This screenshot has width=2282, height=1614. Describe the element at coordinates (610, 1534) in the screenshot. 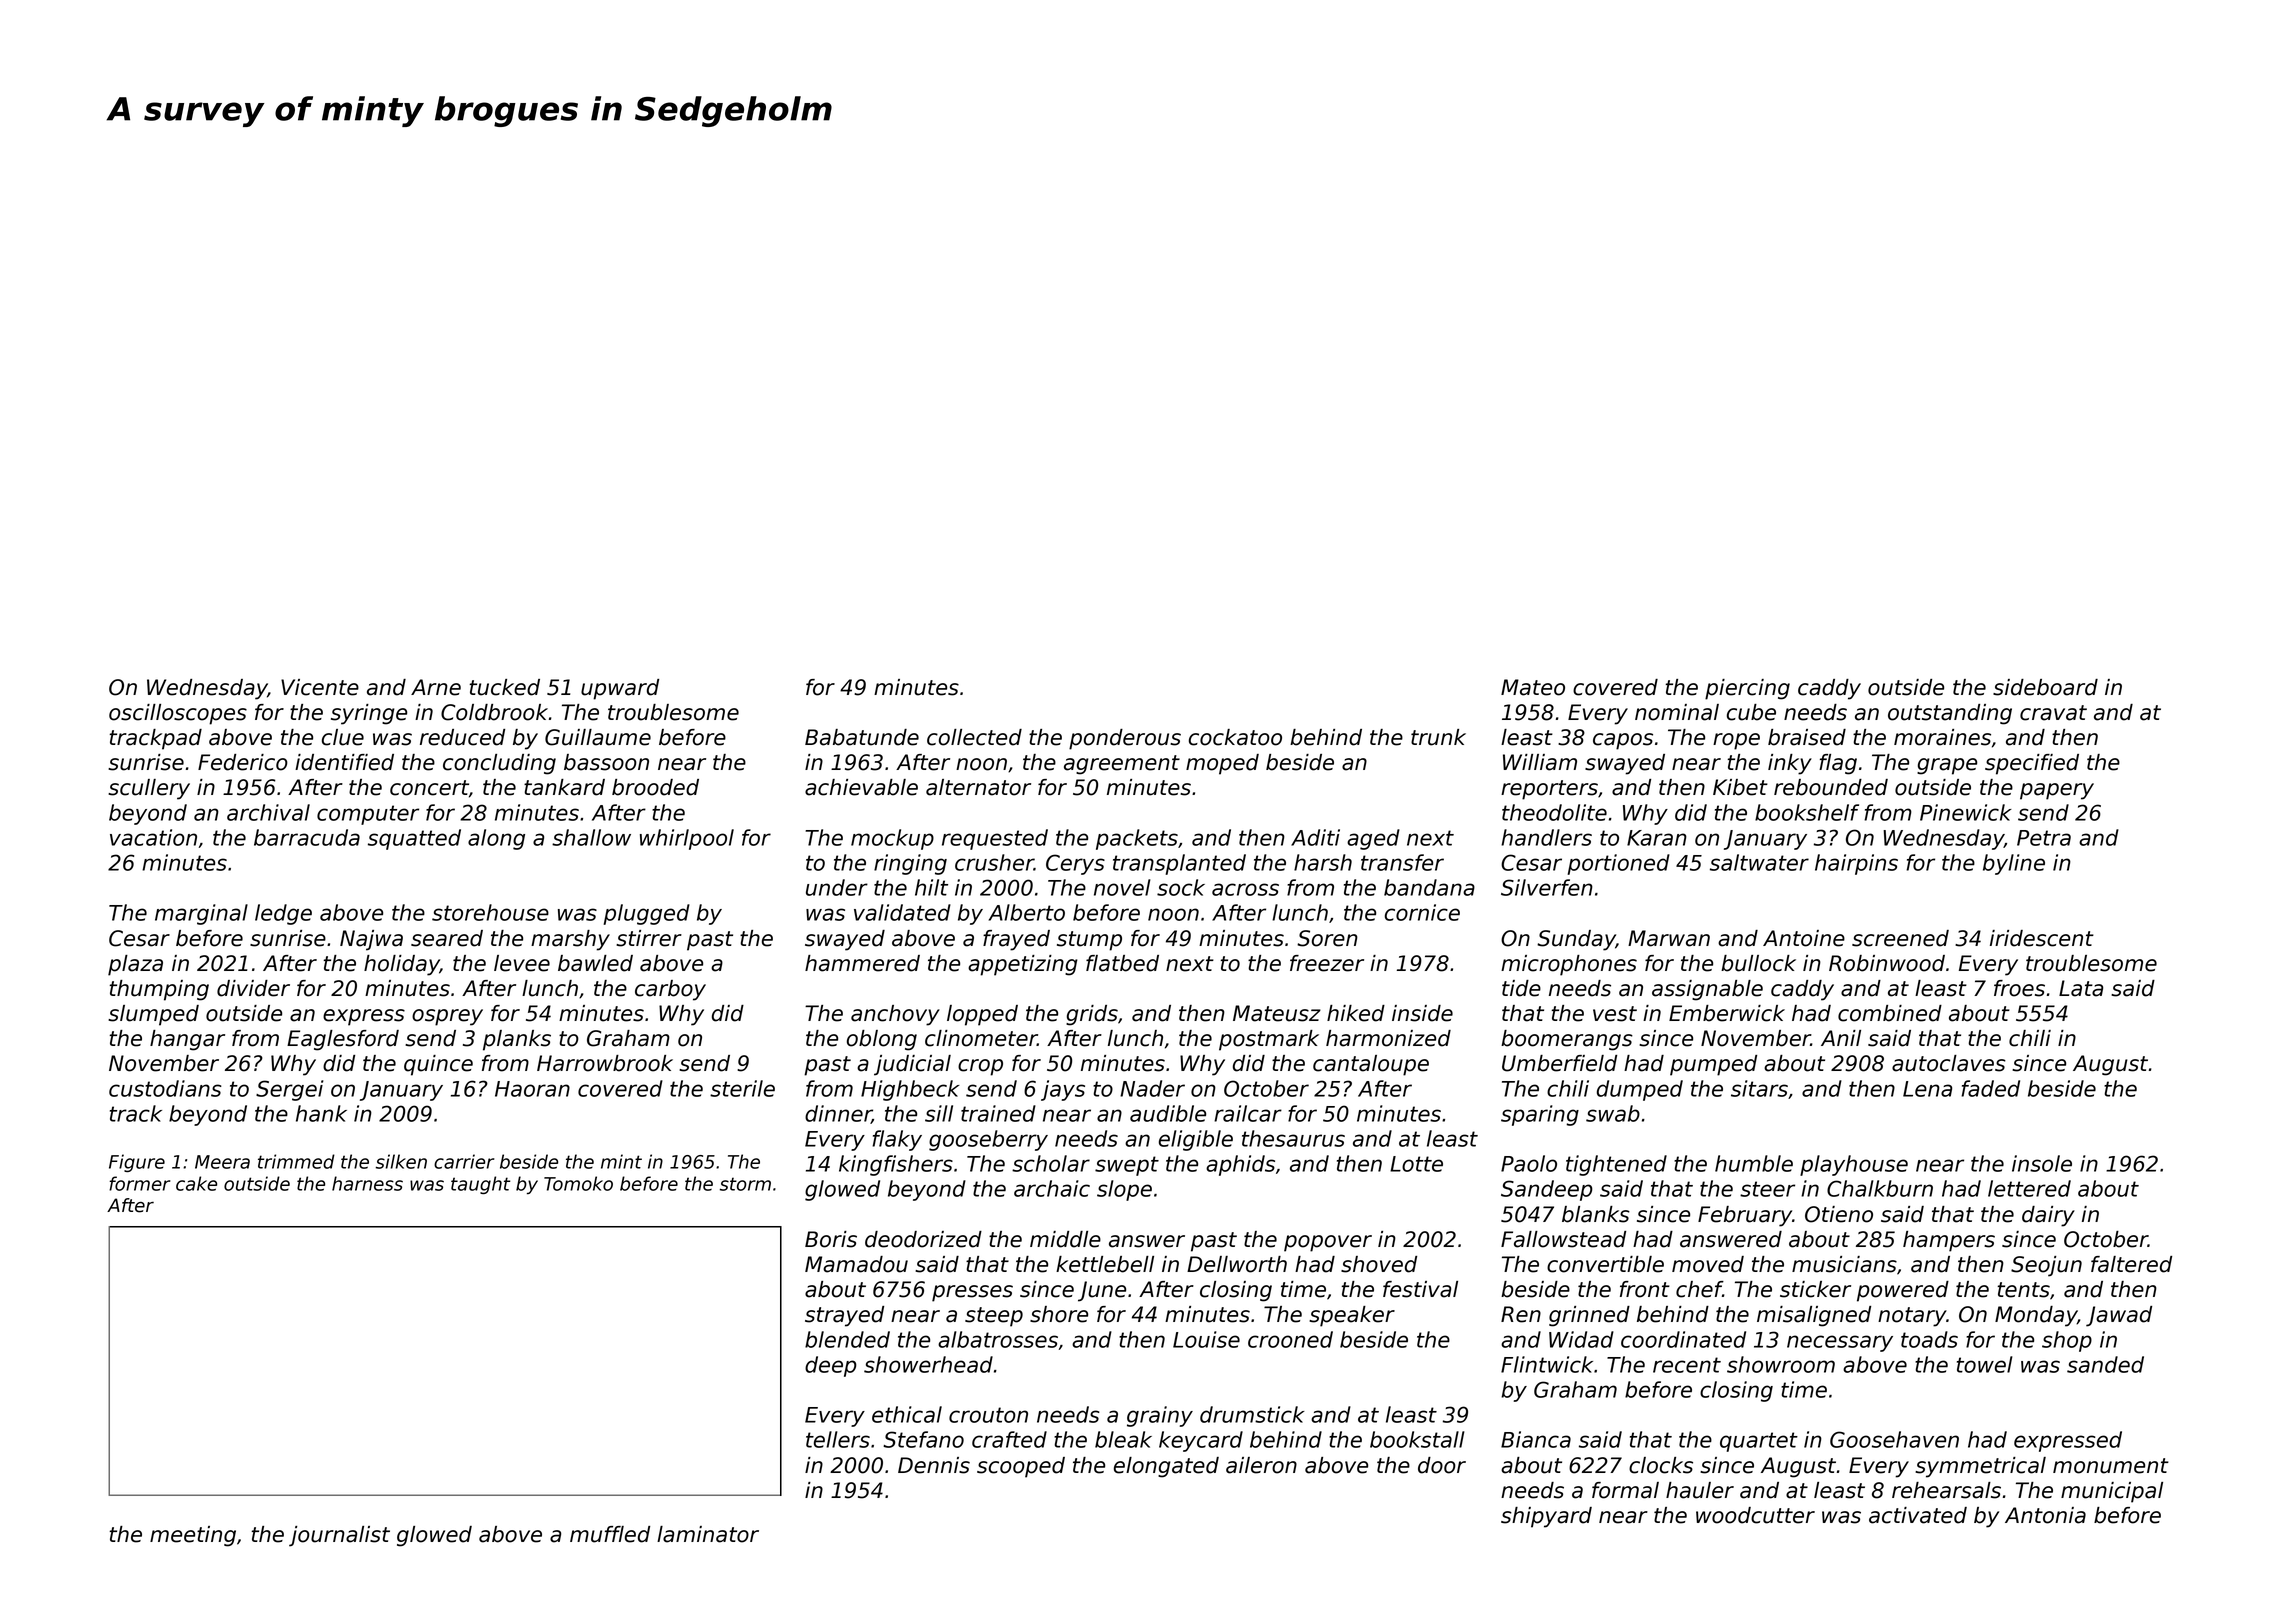

I see `muffled` at that location.
